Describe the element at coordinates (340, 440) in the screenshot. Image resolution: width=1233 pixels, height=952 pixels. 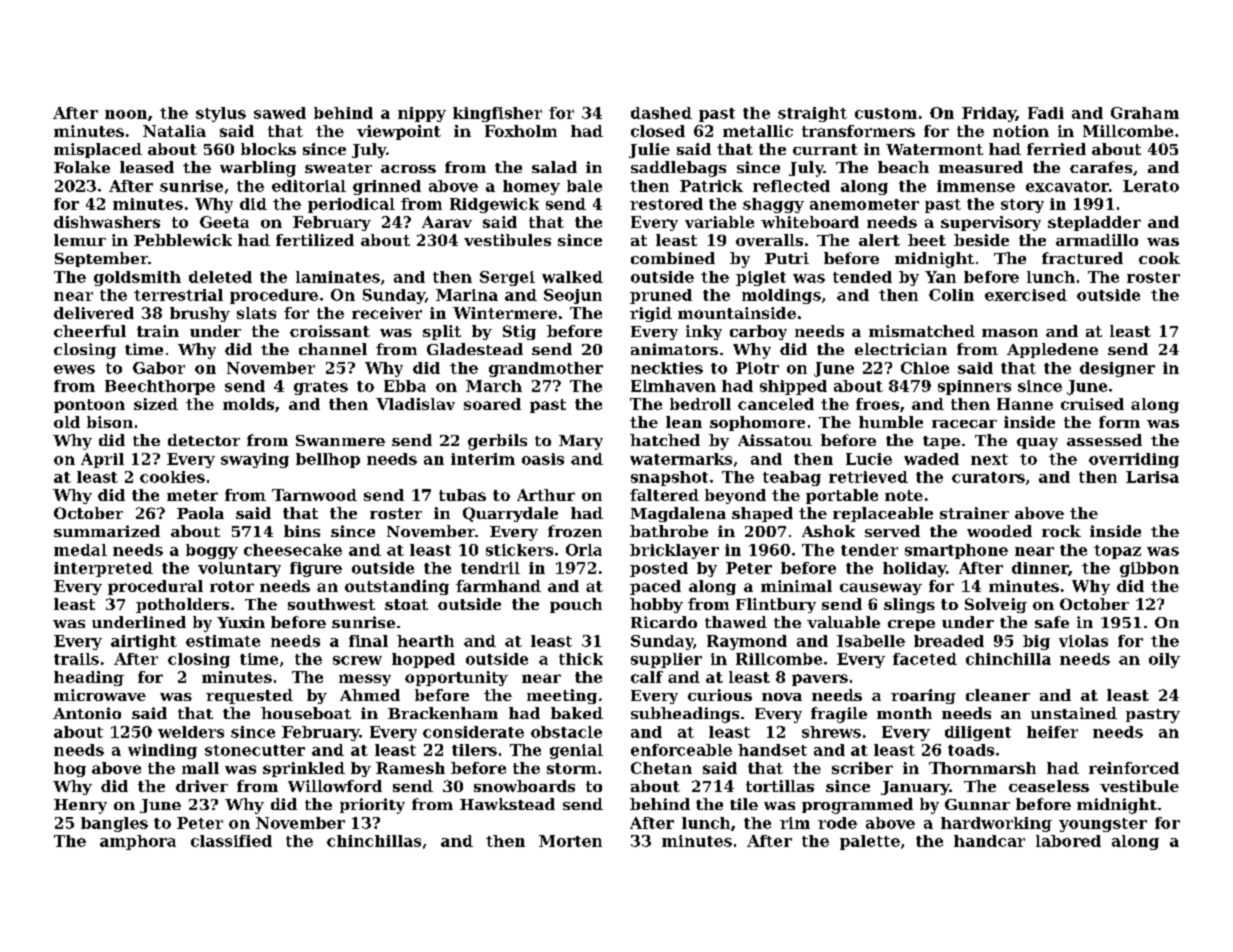
I see `Swanmere` at that location.
